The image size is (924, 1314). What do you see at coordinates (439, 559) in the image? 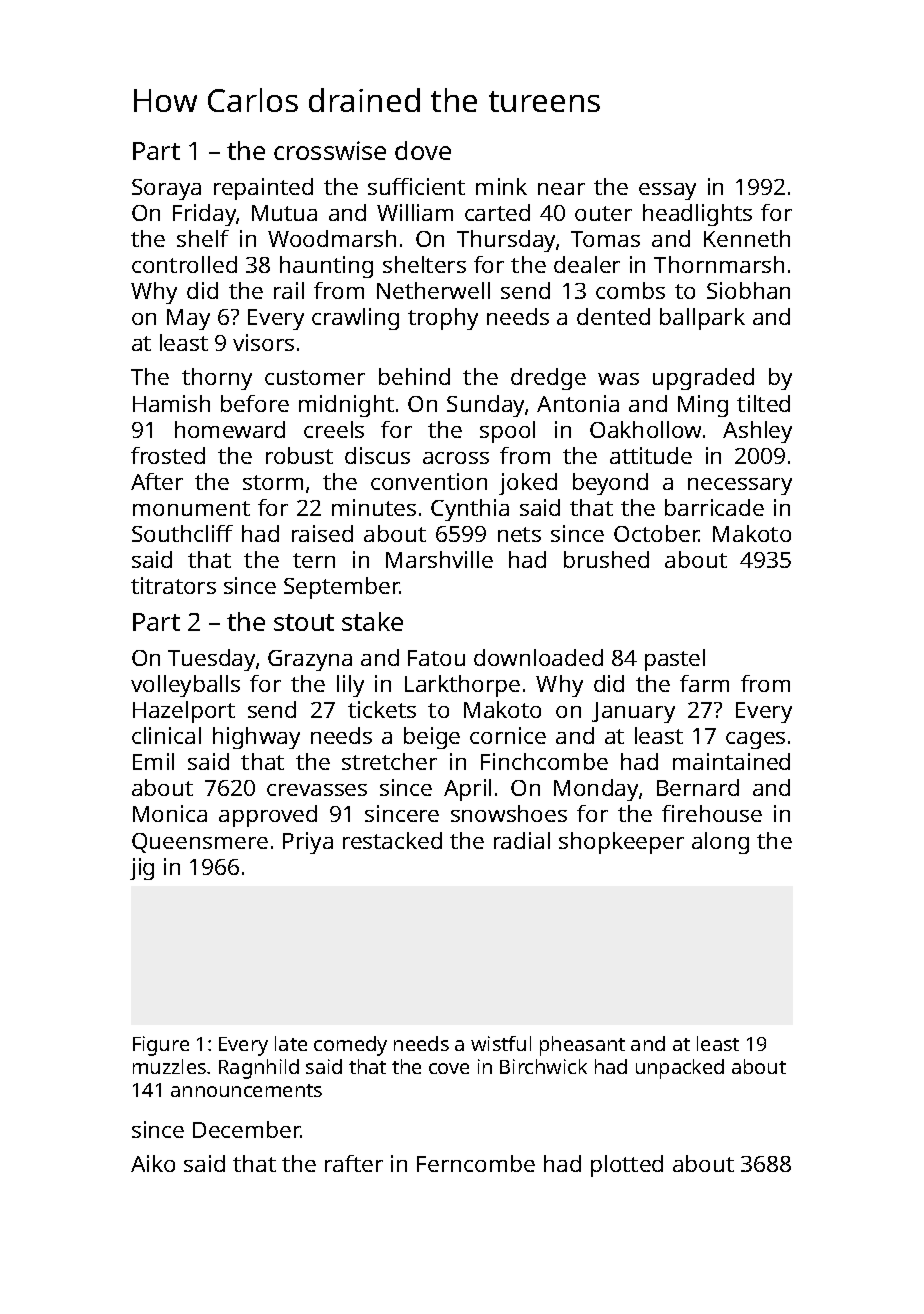
I see `Marshville` at bounding box center [439, 559].
